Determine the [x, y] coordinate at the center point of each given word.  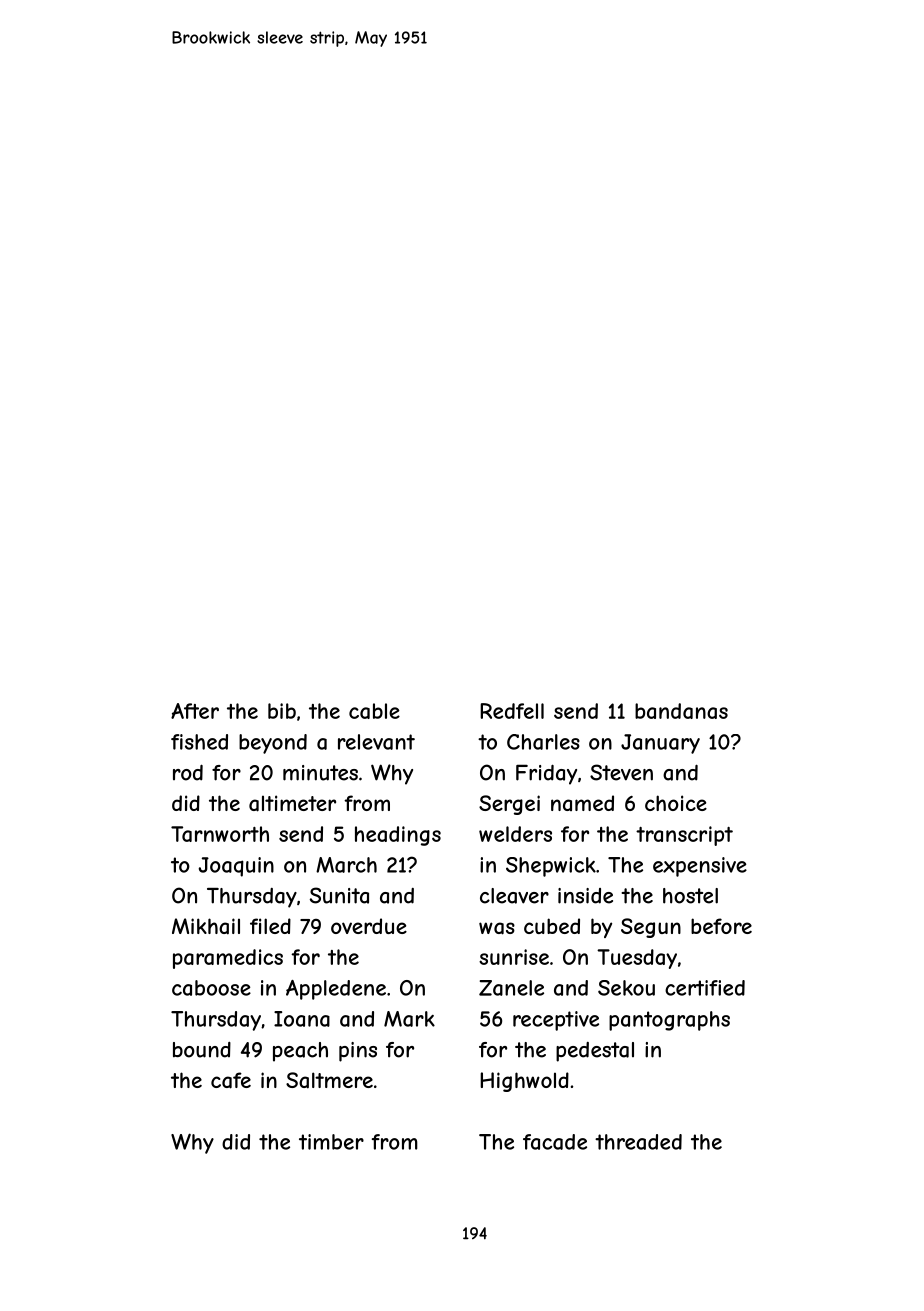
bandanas [681, 711]
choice [676, 803]
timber [331, 1142]
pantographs [669, 1021]
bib [282, 711]
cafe [231, 1080]
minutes [320, 773]
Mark [409, 1019]
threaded [638, 1142]
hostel [690, 896]
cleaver [514, 896]
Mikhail [206, 926]
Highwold [524, 1082]
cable [374, 711]
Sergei [509, 805]
